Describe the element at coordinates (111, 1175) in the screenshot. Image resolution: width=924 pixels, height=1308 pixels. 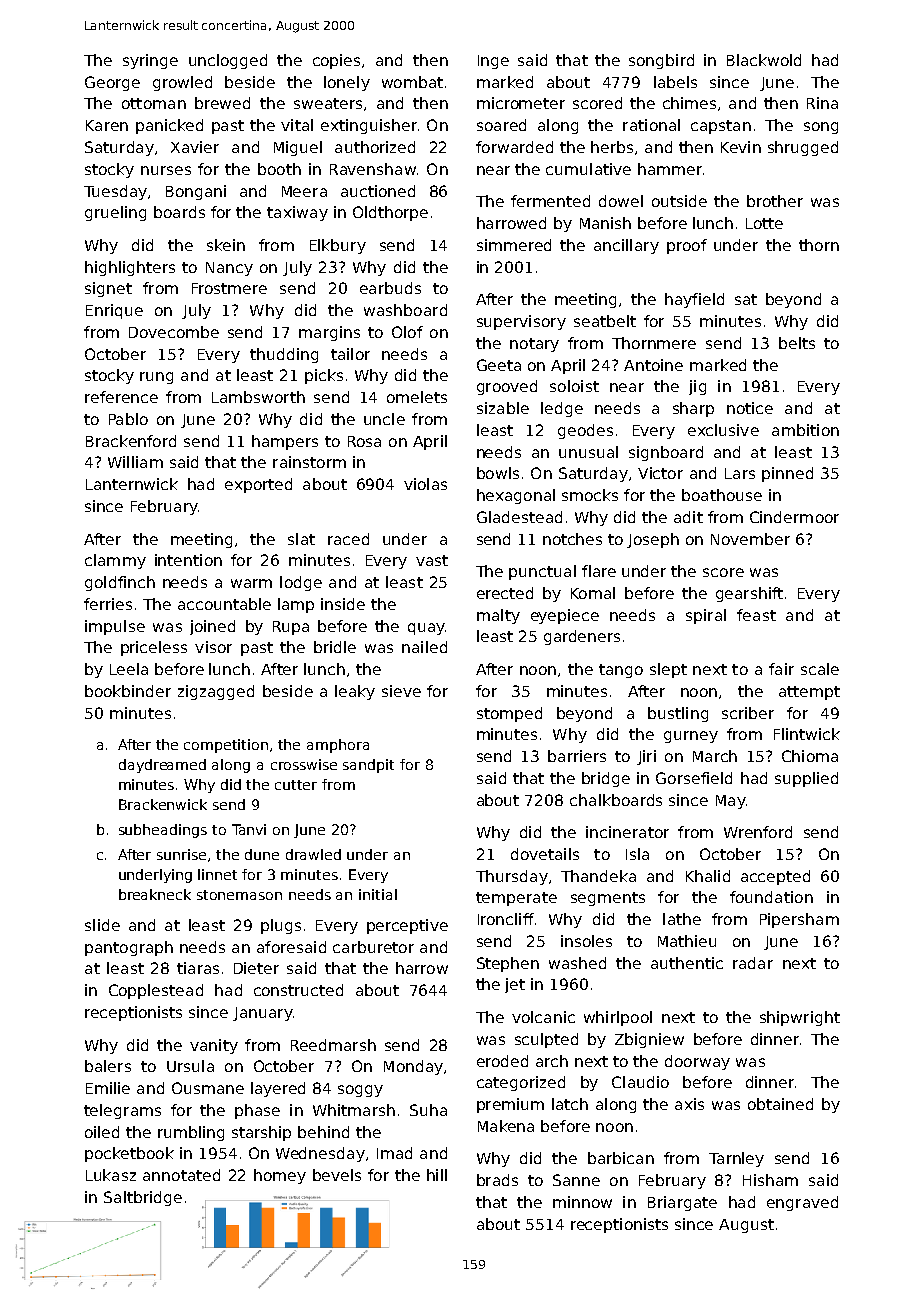
I see `Lukasz` at that location.
